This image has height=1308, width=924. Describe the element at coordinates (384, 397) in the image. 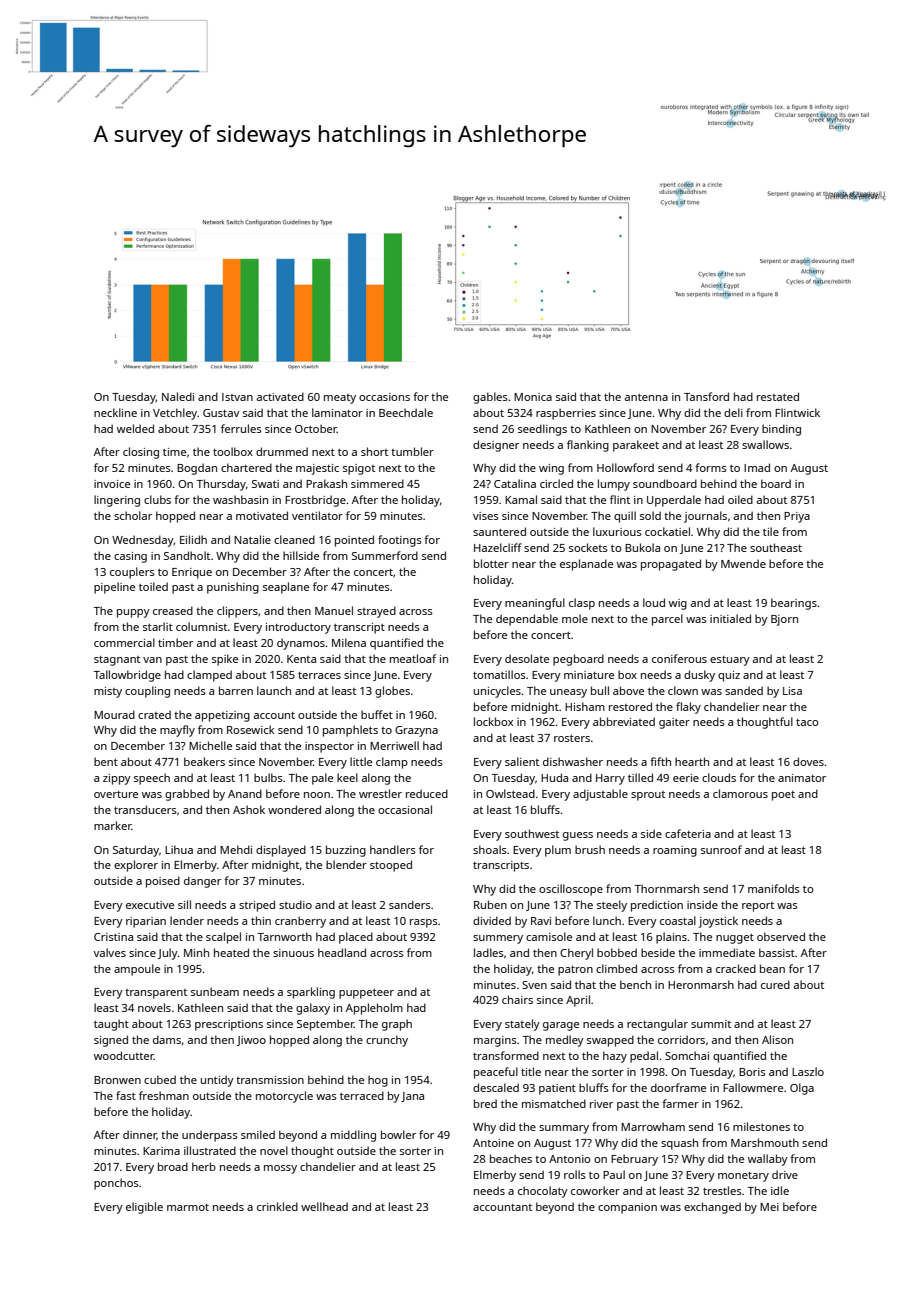

I see `occasions` at that location.
